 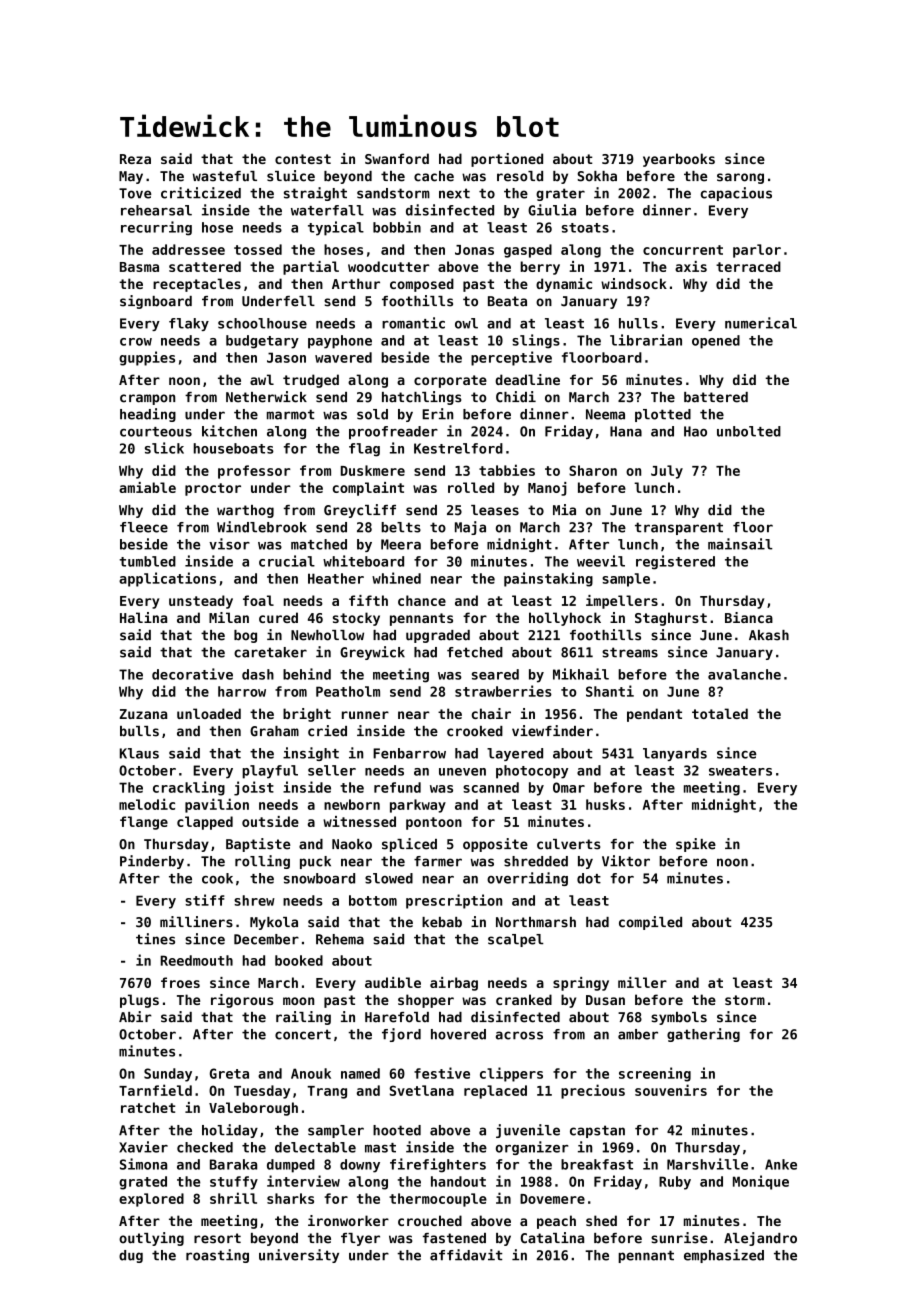 What do you see at coordinates (397, 158) in the page?
I see `Swanford` at bounding box center [397, 158].
